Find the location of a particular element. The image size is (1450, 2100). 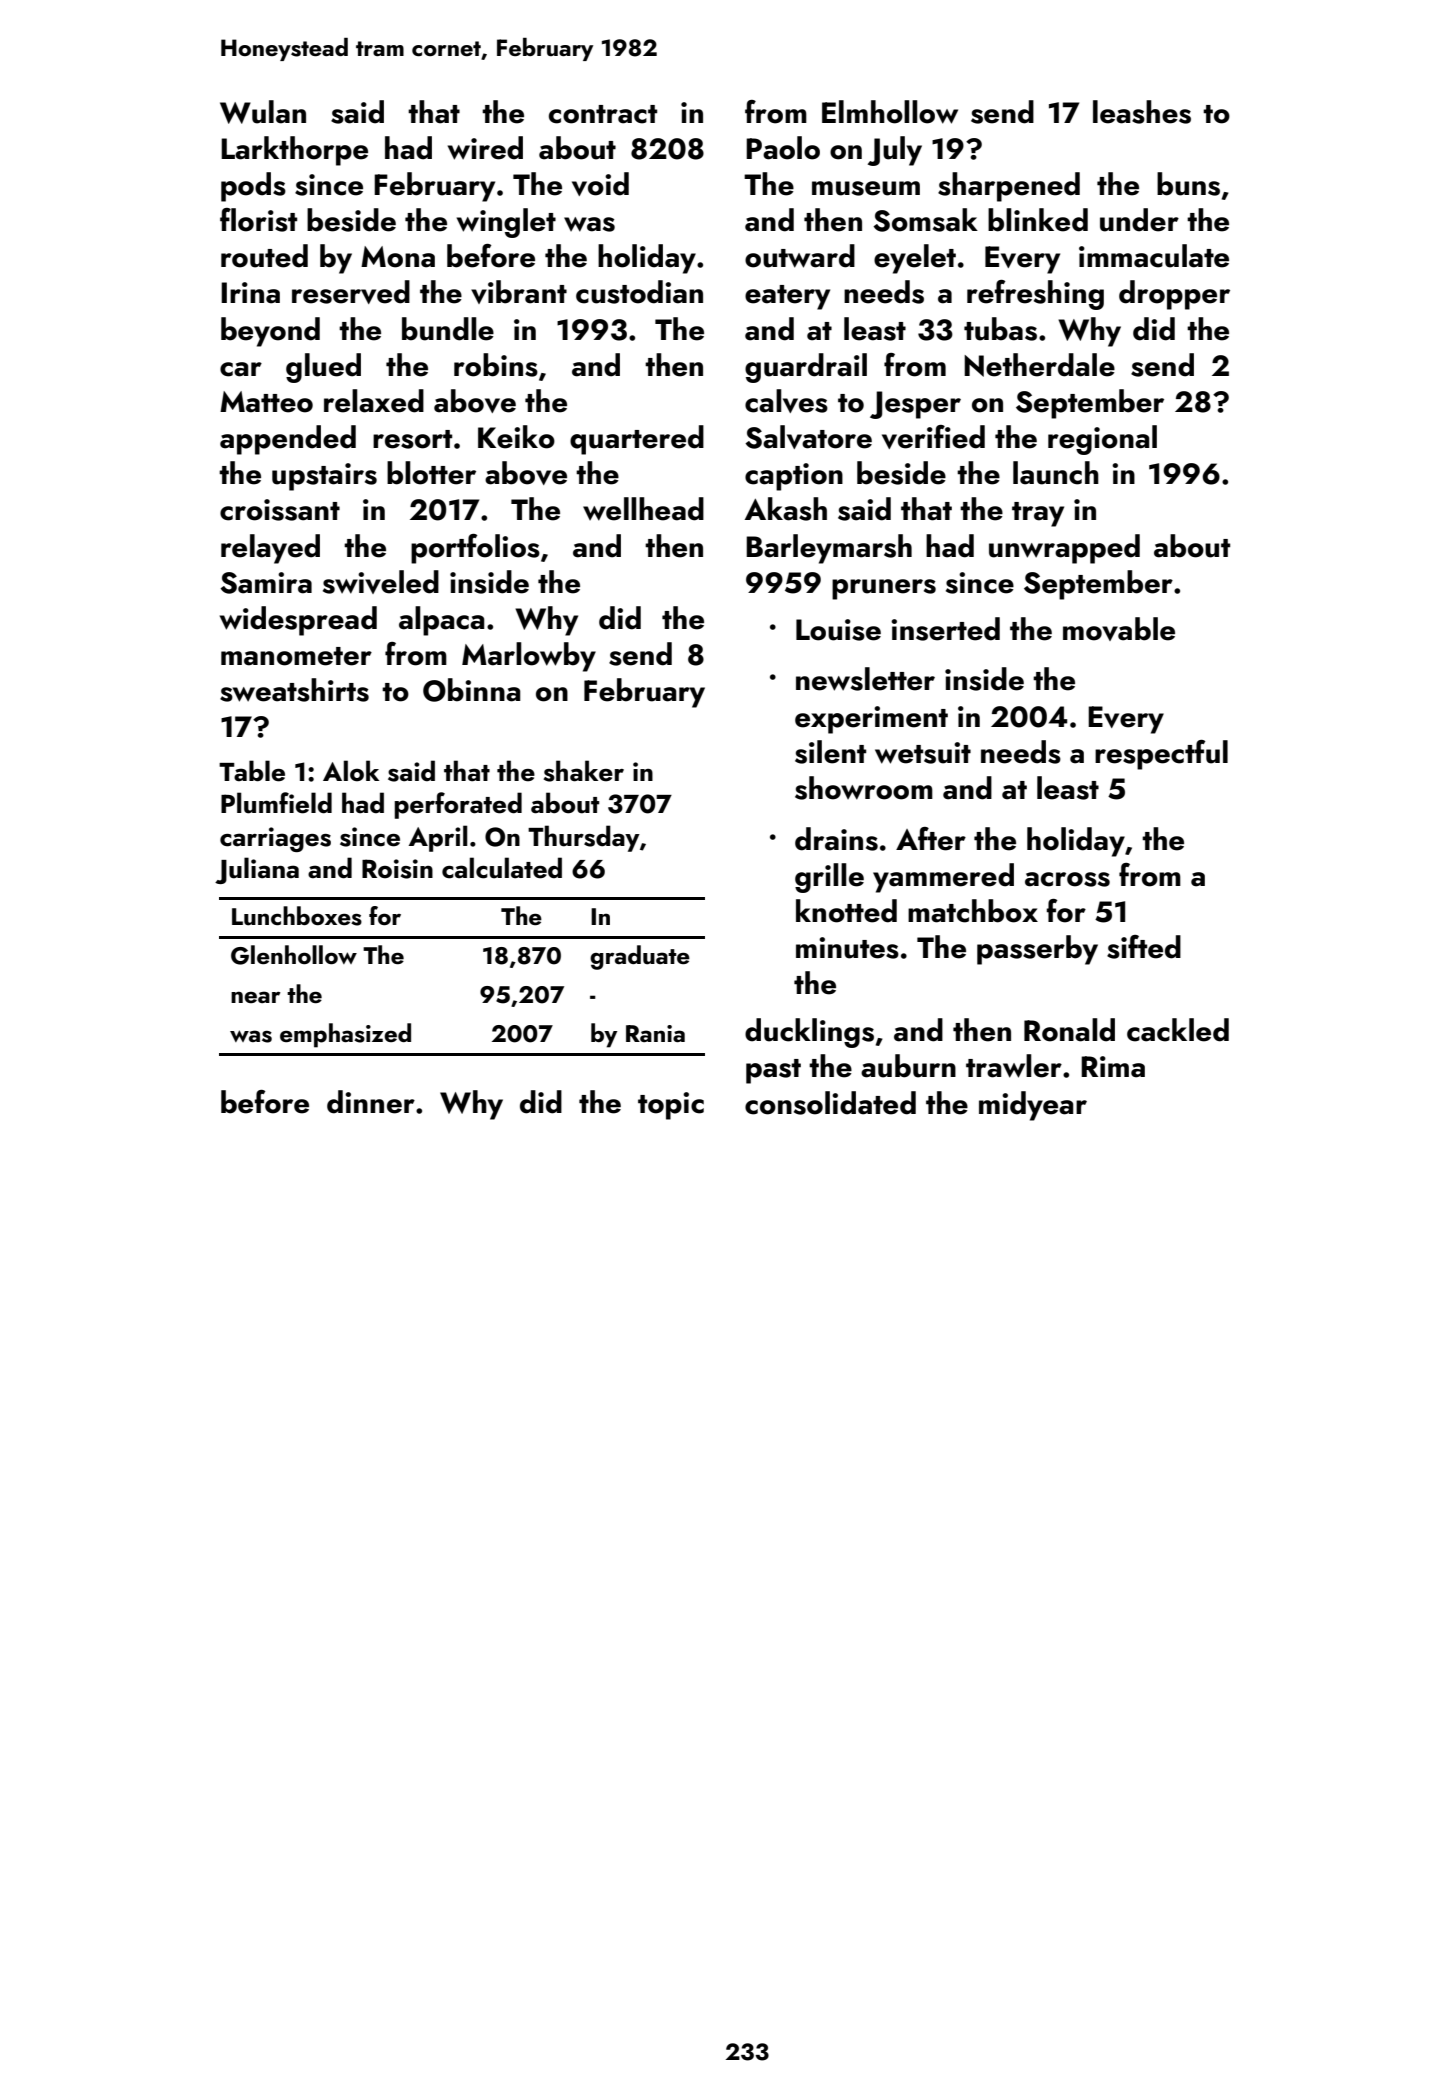

leashes is located at coordinates (1142, 112).
